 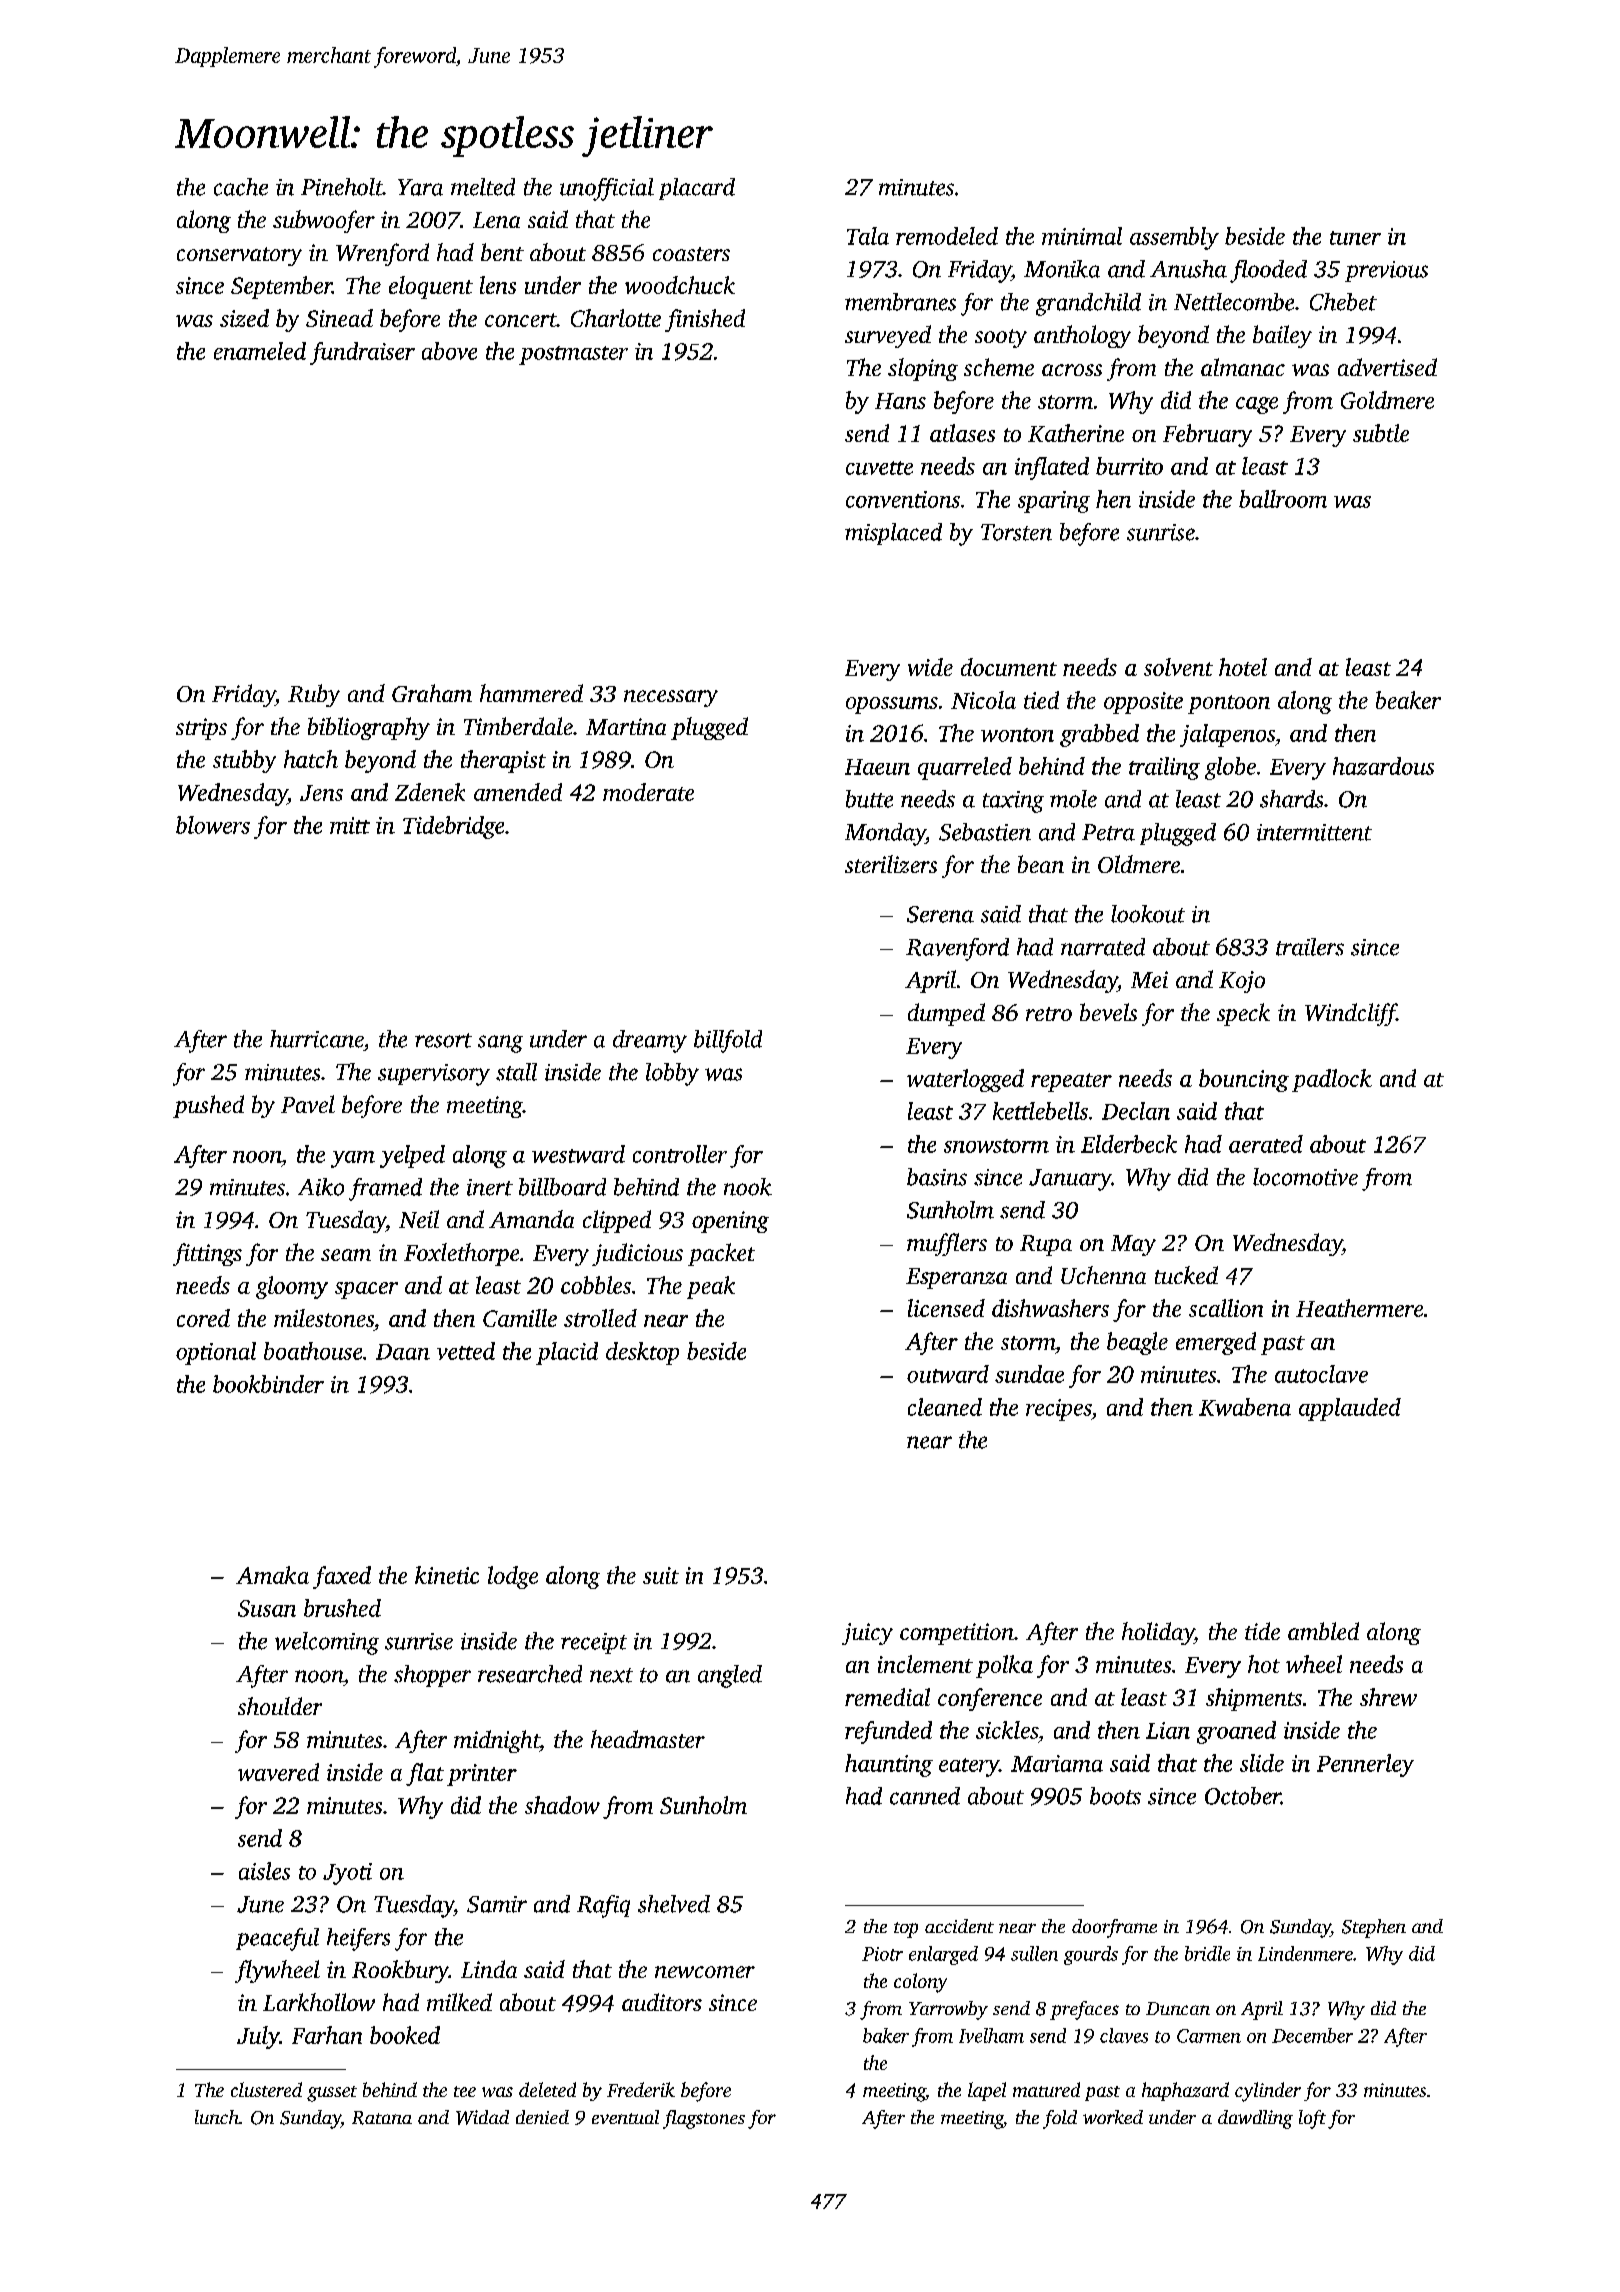 I want to click on Ruby, so click(x=314, y=695).
